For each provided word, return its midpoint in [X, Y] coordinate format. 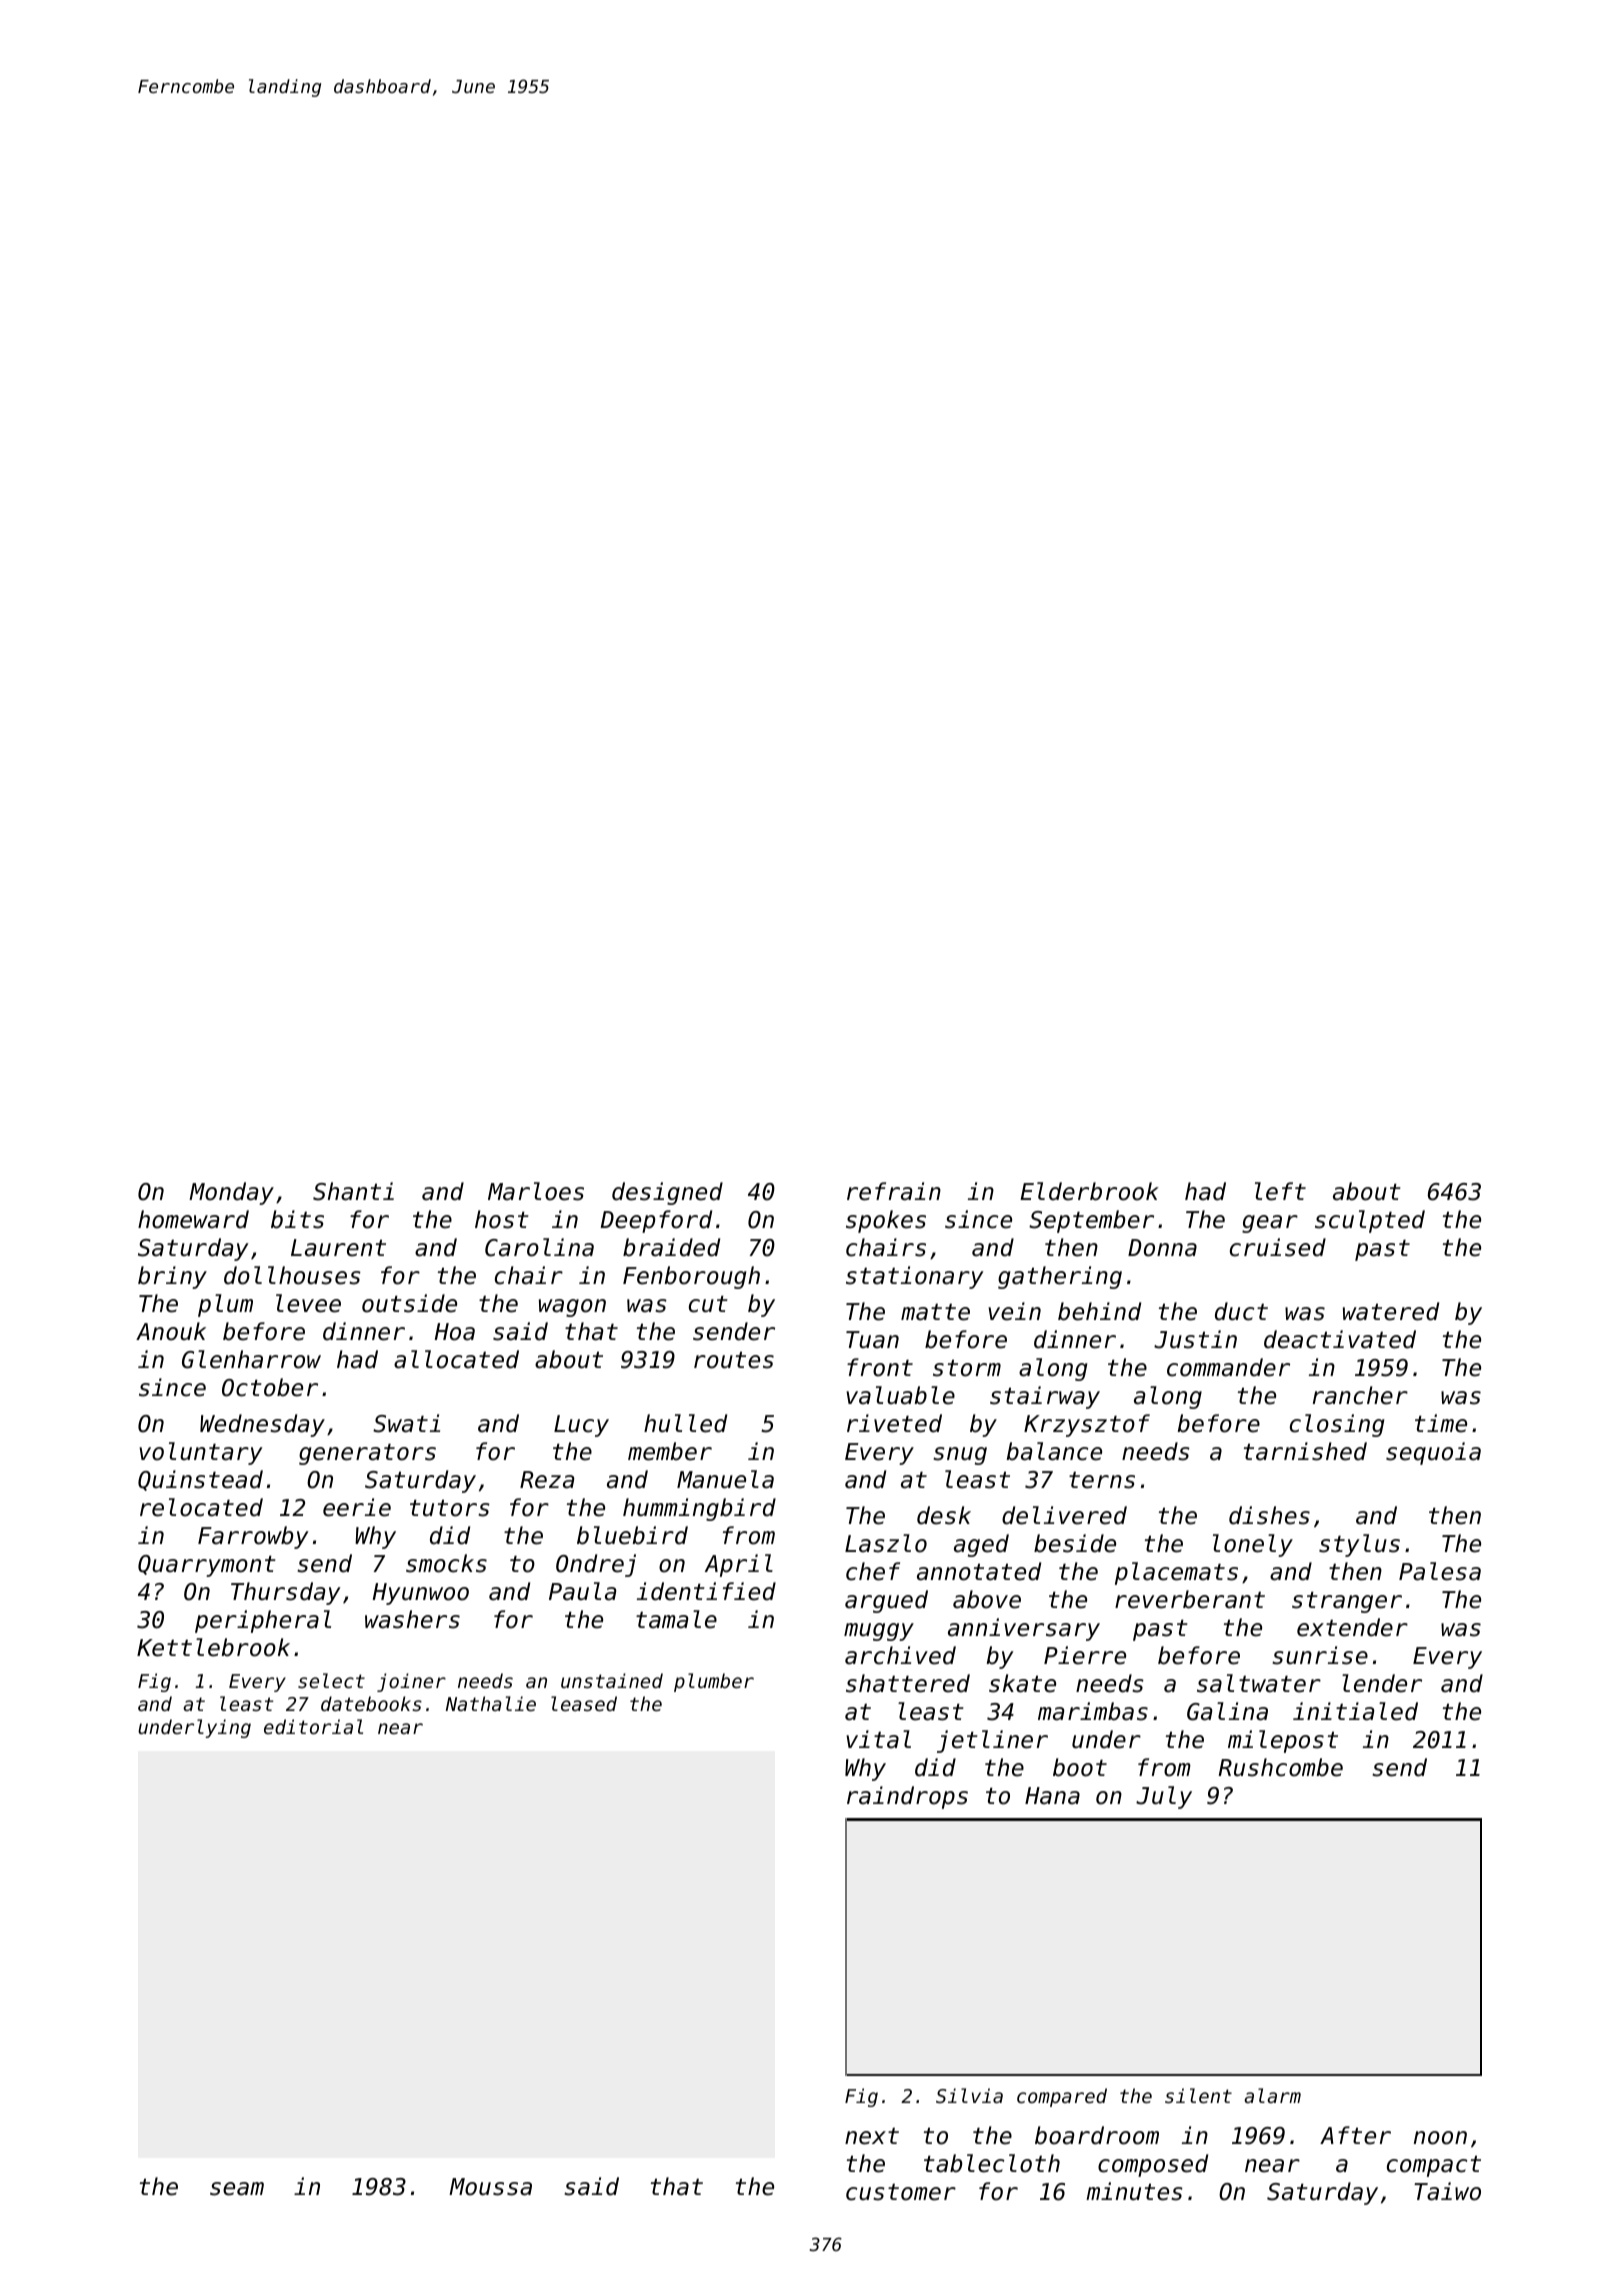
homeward [193, 1219]
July [1164, 1797]
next [872, 2136]
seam [237, 2189]
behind [1099, 1311]
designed [667, 1193]
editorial [313, 1726]
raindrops [907, 1797]
